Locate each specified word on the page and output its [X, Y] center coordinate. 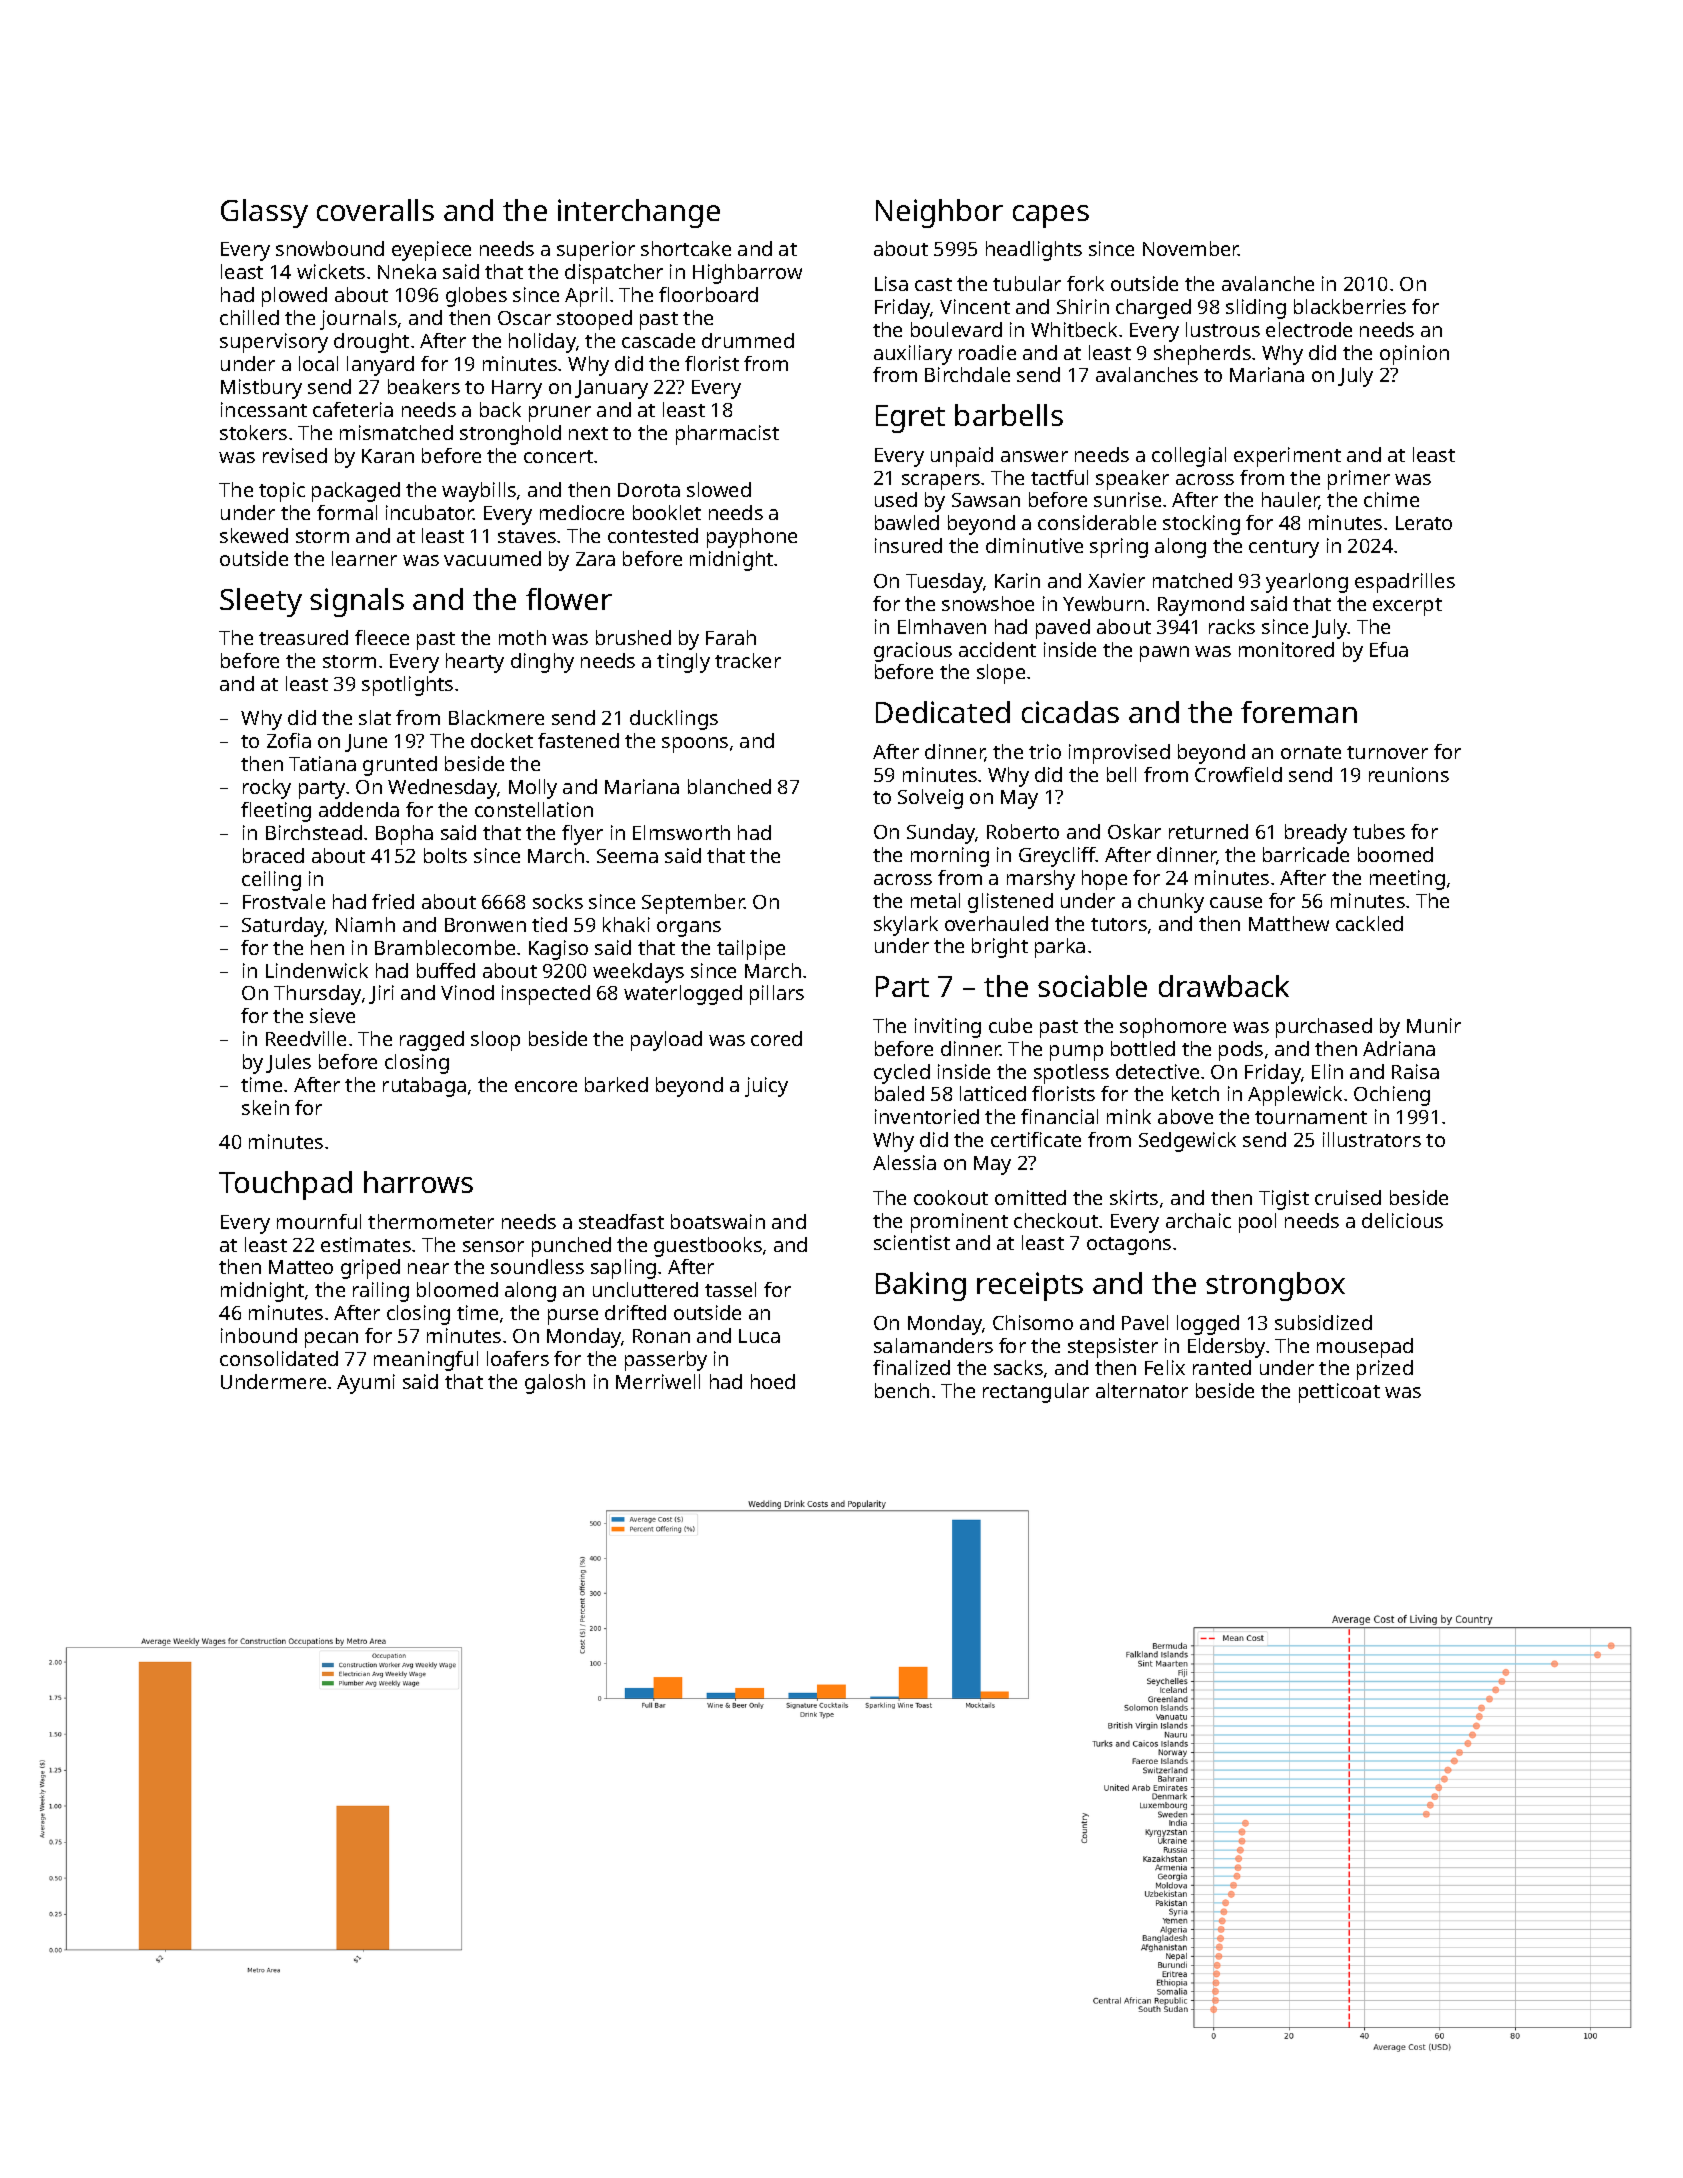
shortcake [686, 248]
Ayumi [366, 1384]
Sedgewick [1187, 1142]
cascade [658, 340]
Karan [388, 456]
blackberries [1350, 306]
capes [1051, 216]
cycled [902, 1074]
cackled [1369, 923]
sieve [332, 1015]
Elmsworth [681, 832]
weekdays [638, 973]
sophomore [1173, 1028]
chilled [249, 317]
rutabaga [424, 1087]
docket [502, 740]
